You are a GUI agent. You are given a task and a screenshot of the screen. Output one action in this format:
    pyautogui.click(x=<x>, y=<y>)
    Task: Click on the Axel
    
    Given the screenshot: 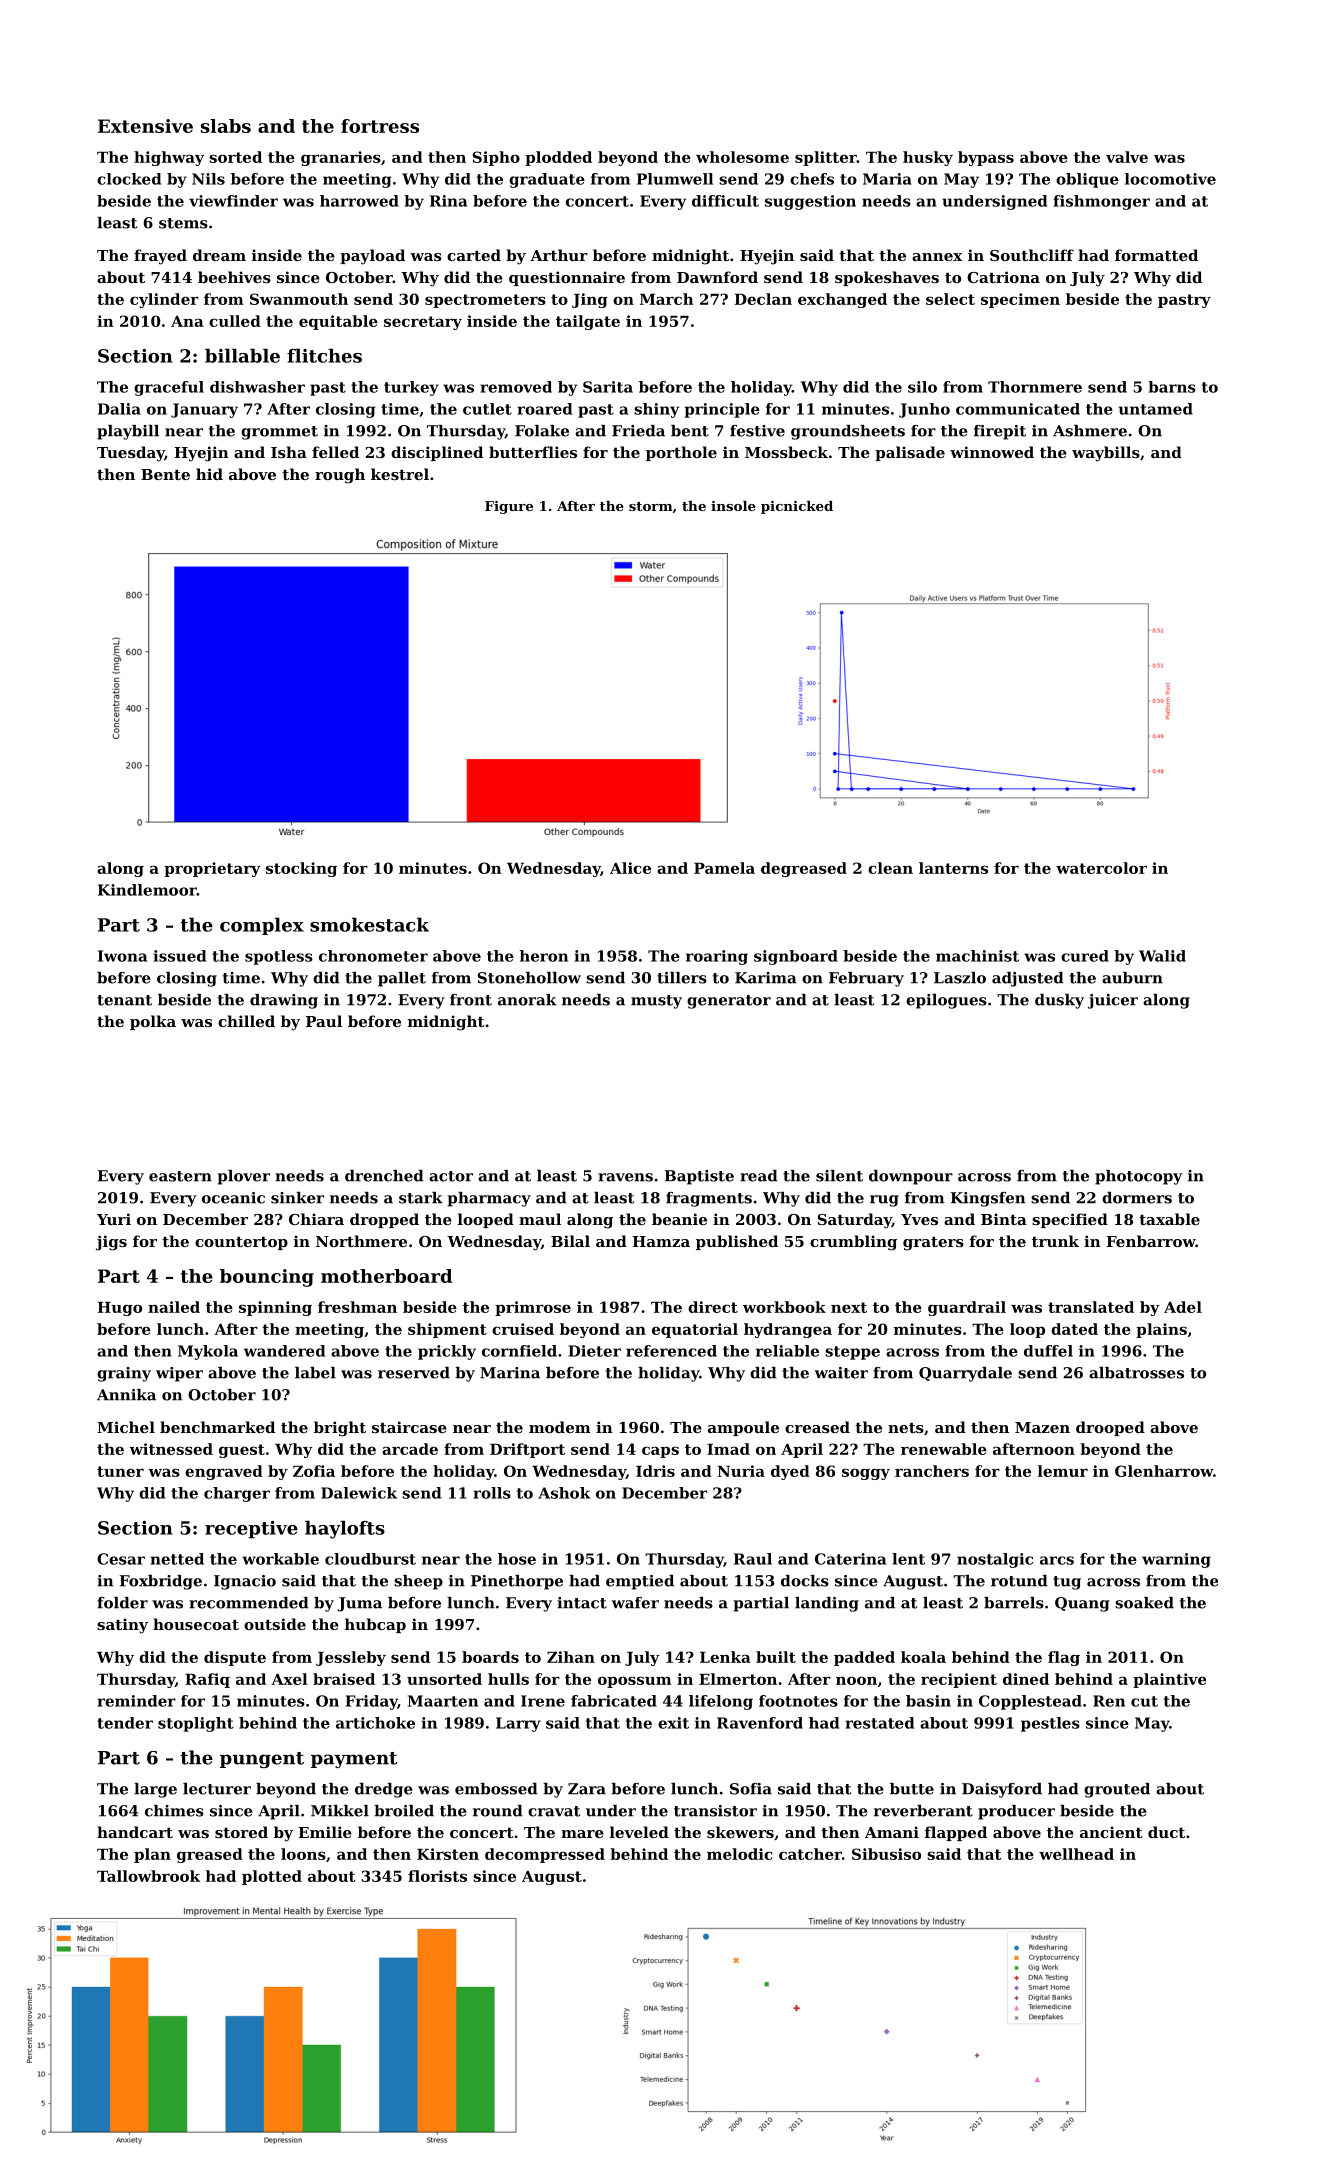 What is the action you would take?
    pyautogui.click(x=289, y=1679)
